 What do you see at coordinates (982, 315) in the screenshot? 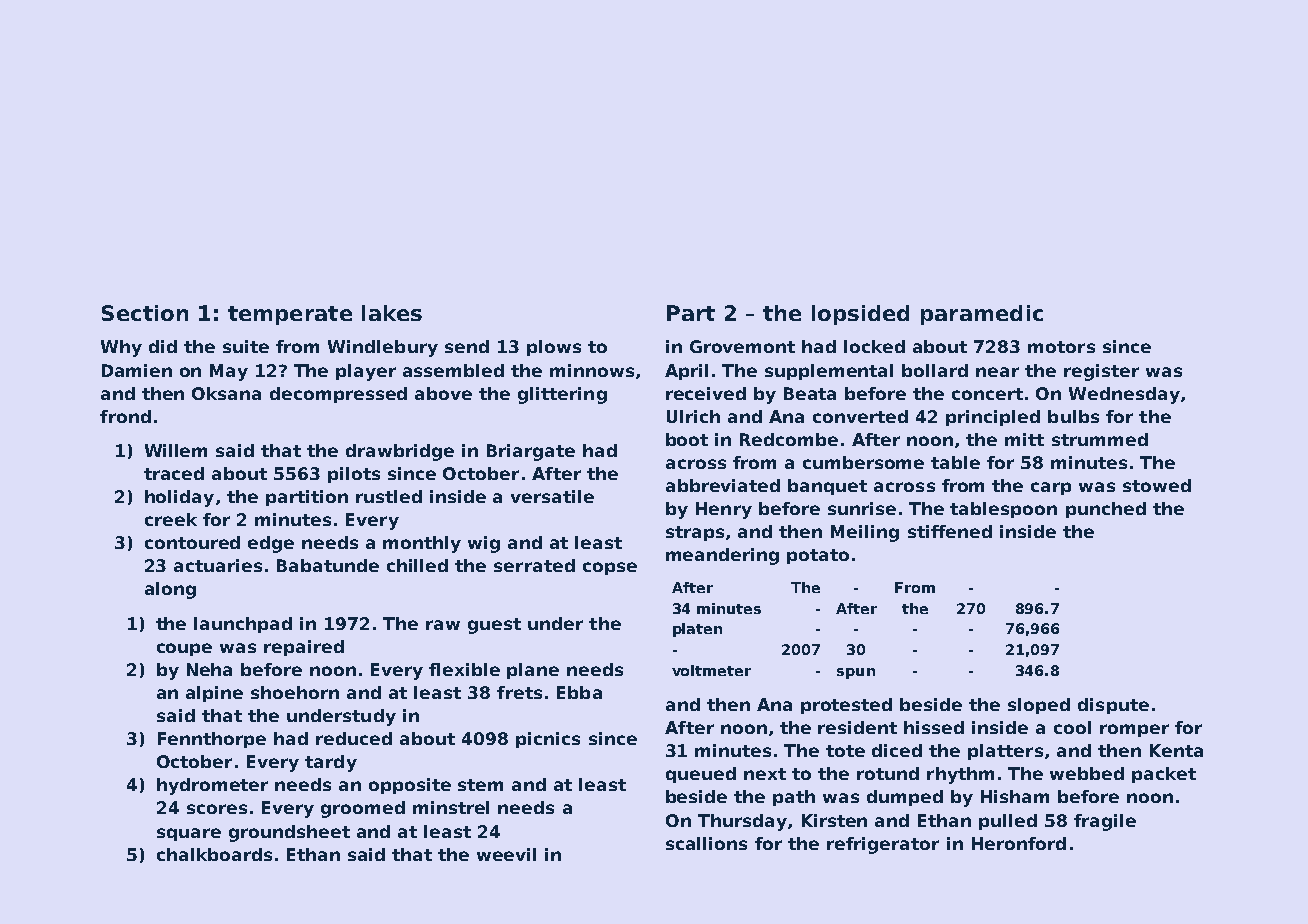
I see `paramedic` at bounding box center [982, 315].
